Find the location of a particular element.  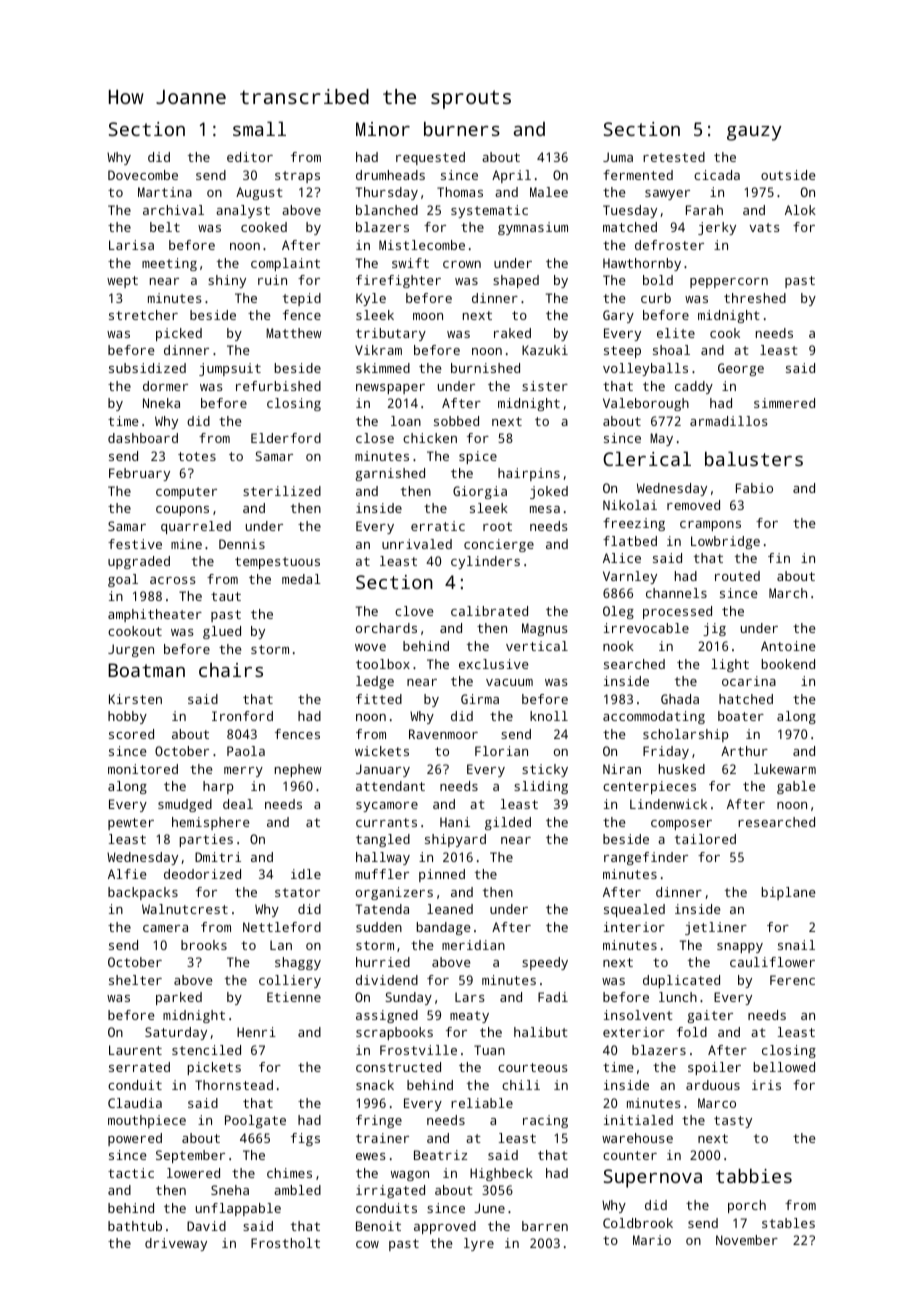

volleyballs is located at coordinates (645, 369).
